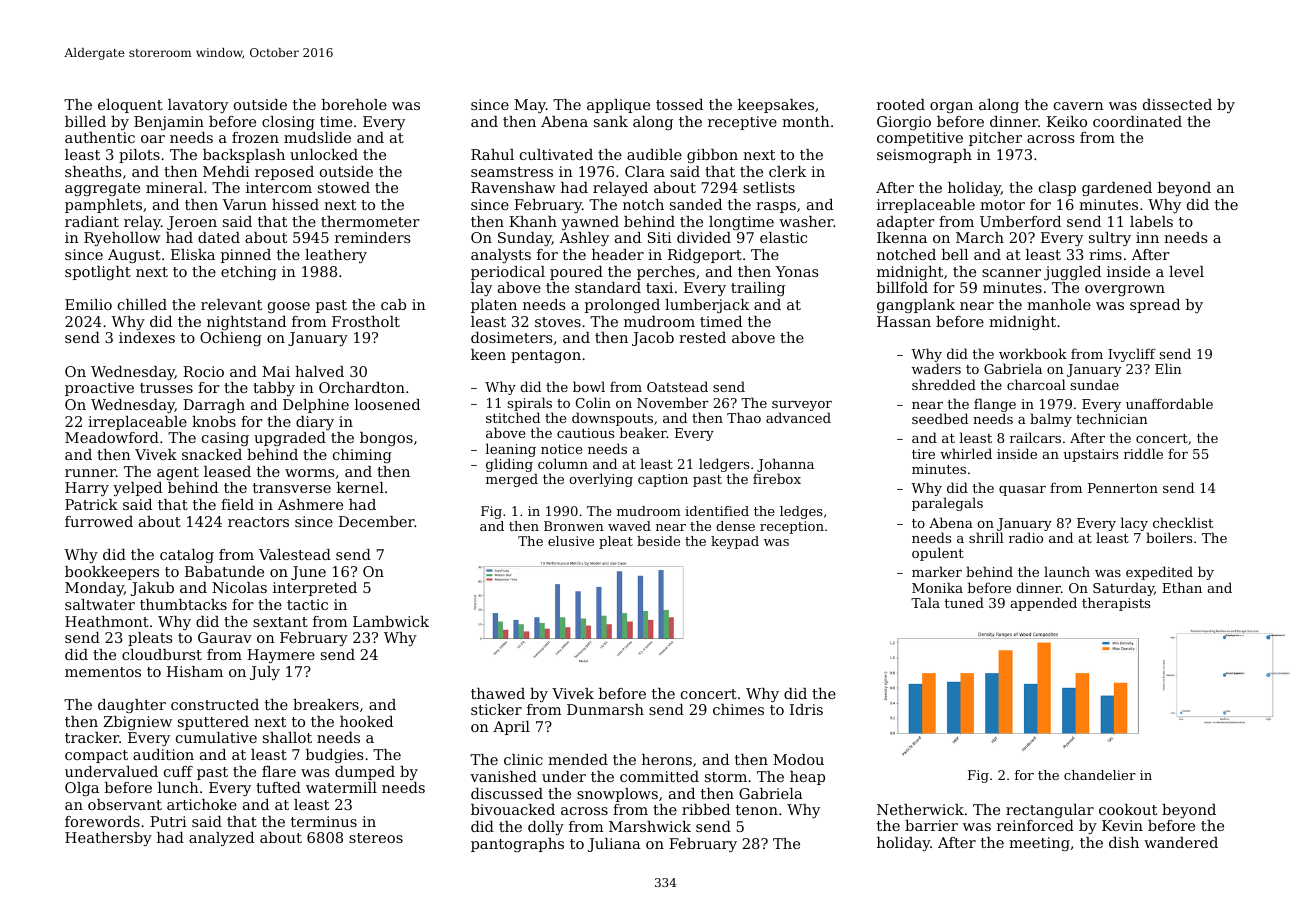 This document has width=1308, height=924. Describe the element at coordinates (372, 237) in the document. I see `reminders` at that location.
